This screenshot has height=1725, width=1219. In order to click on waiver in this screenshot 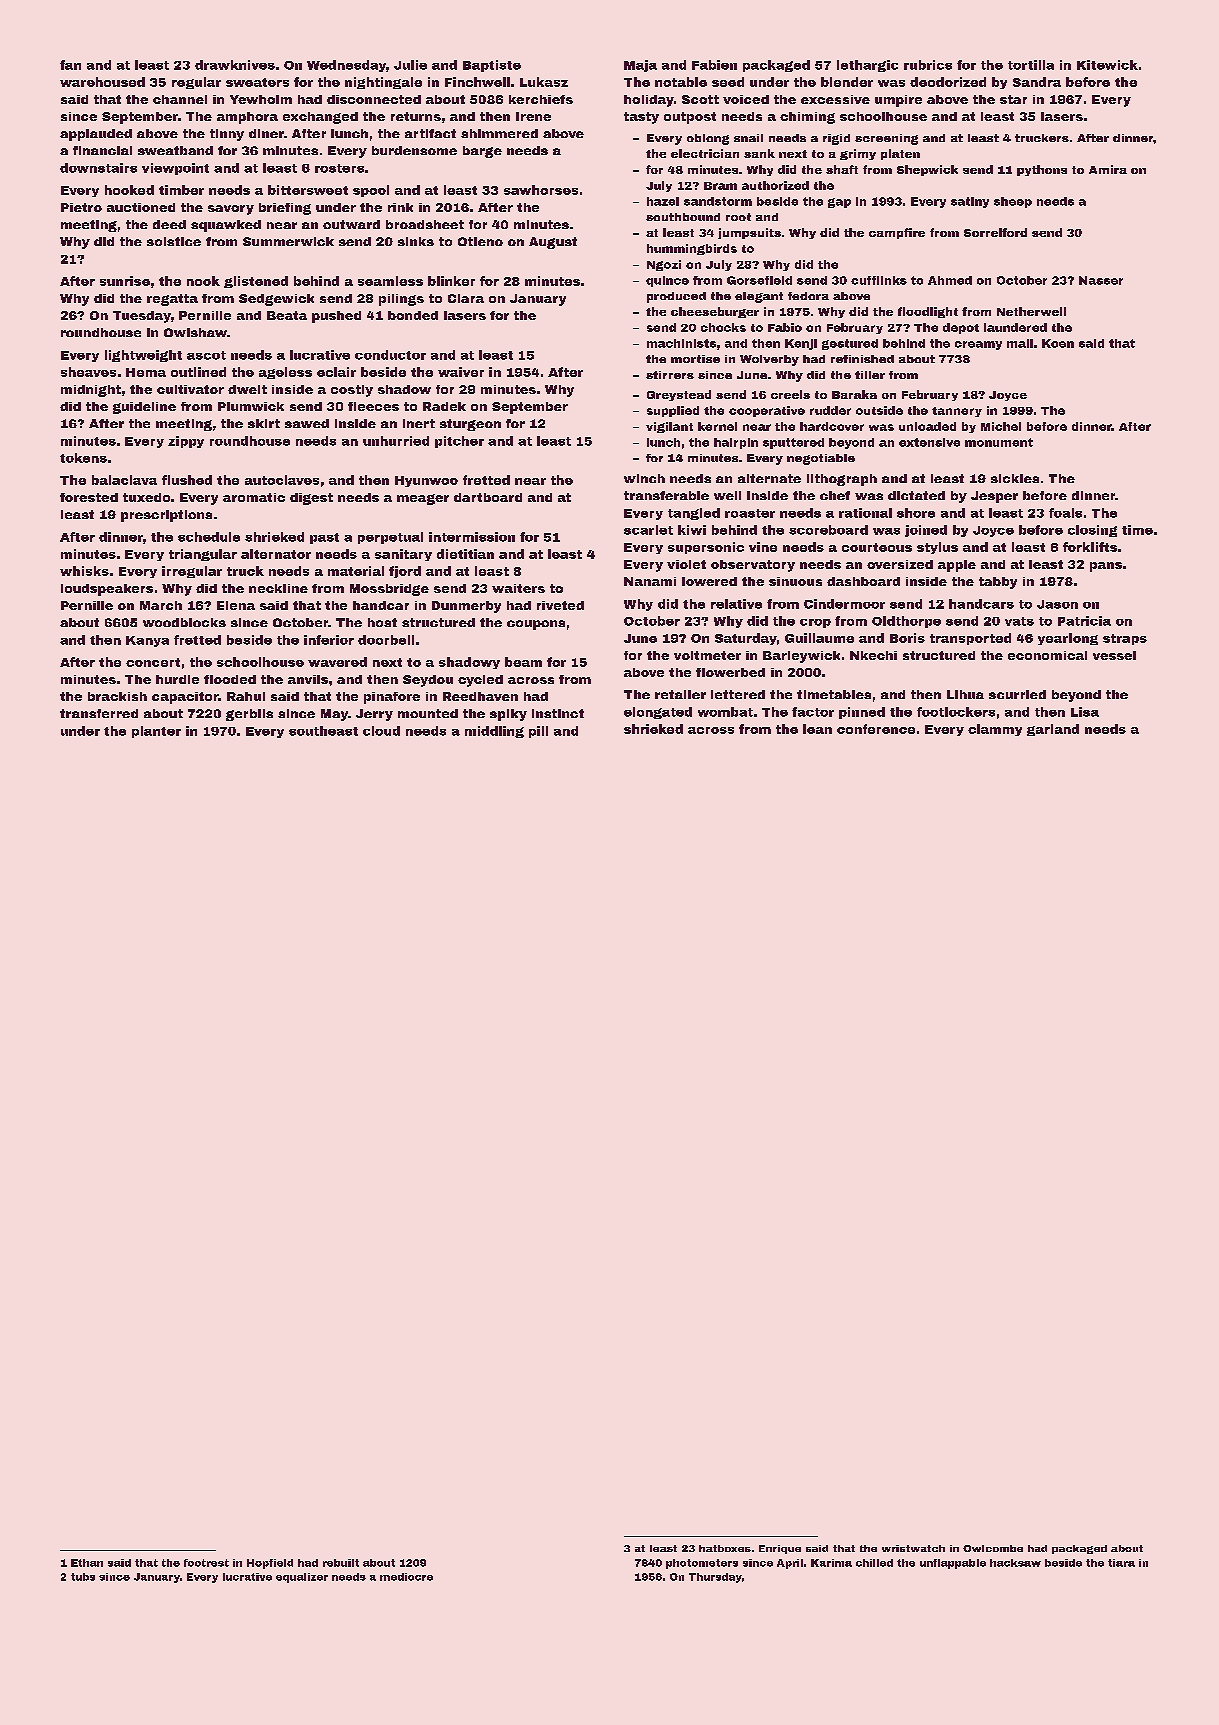, I will do `click(461, 372)`.
